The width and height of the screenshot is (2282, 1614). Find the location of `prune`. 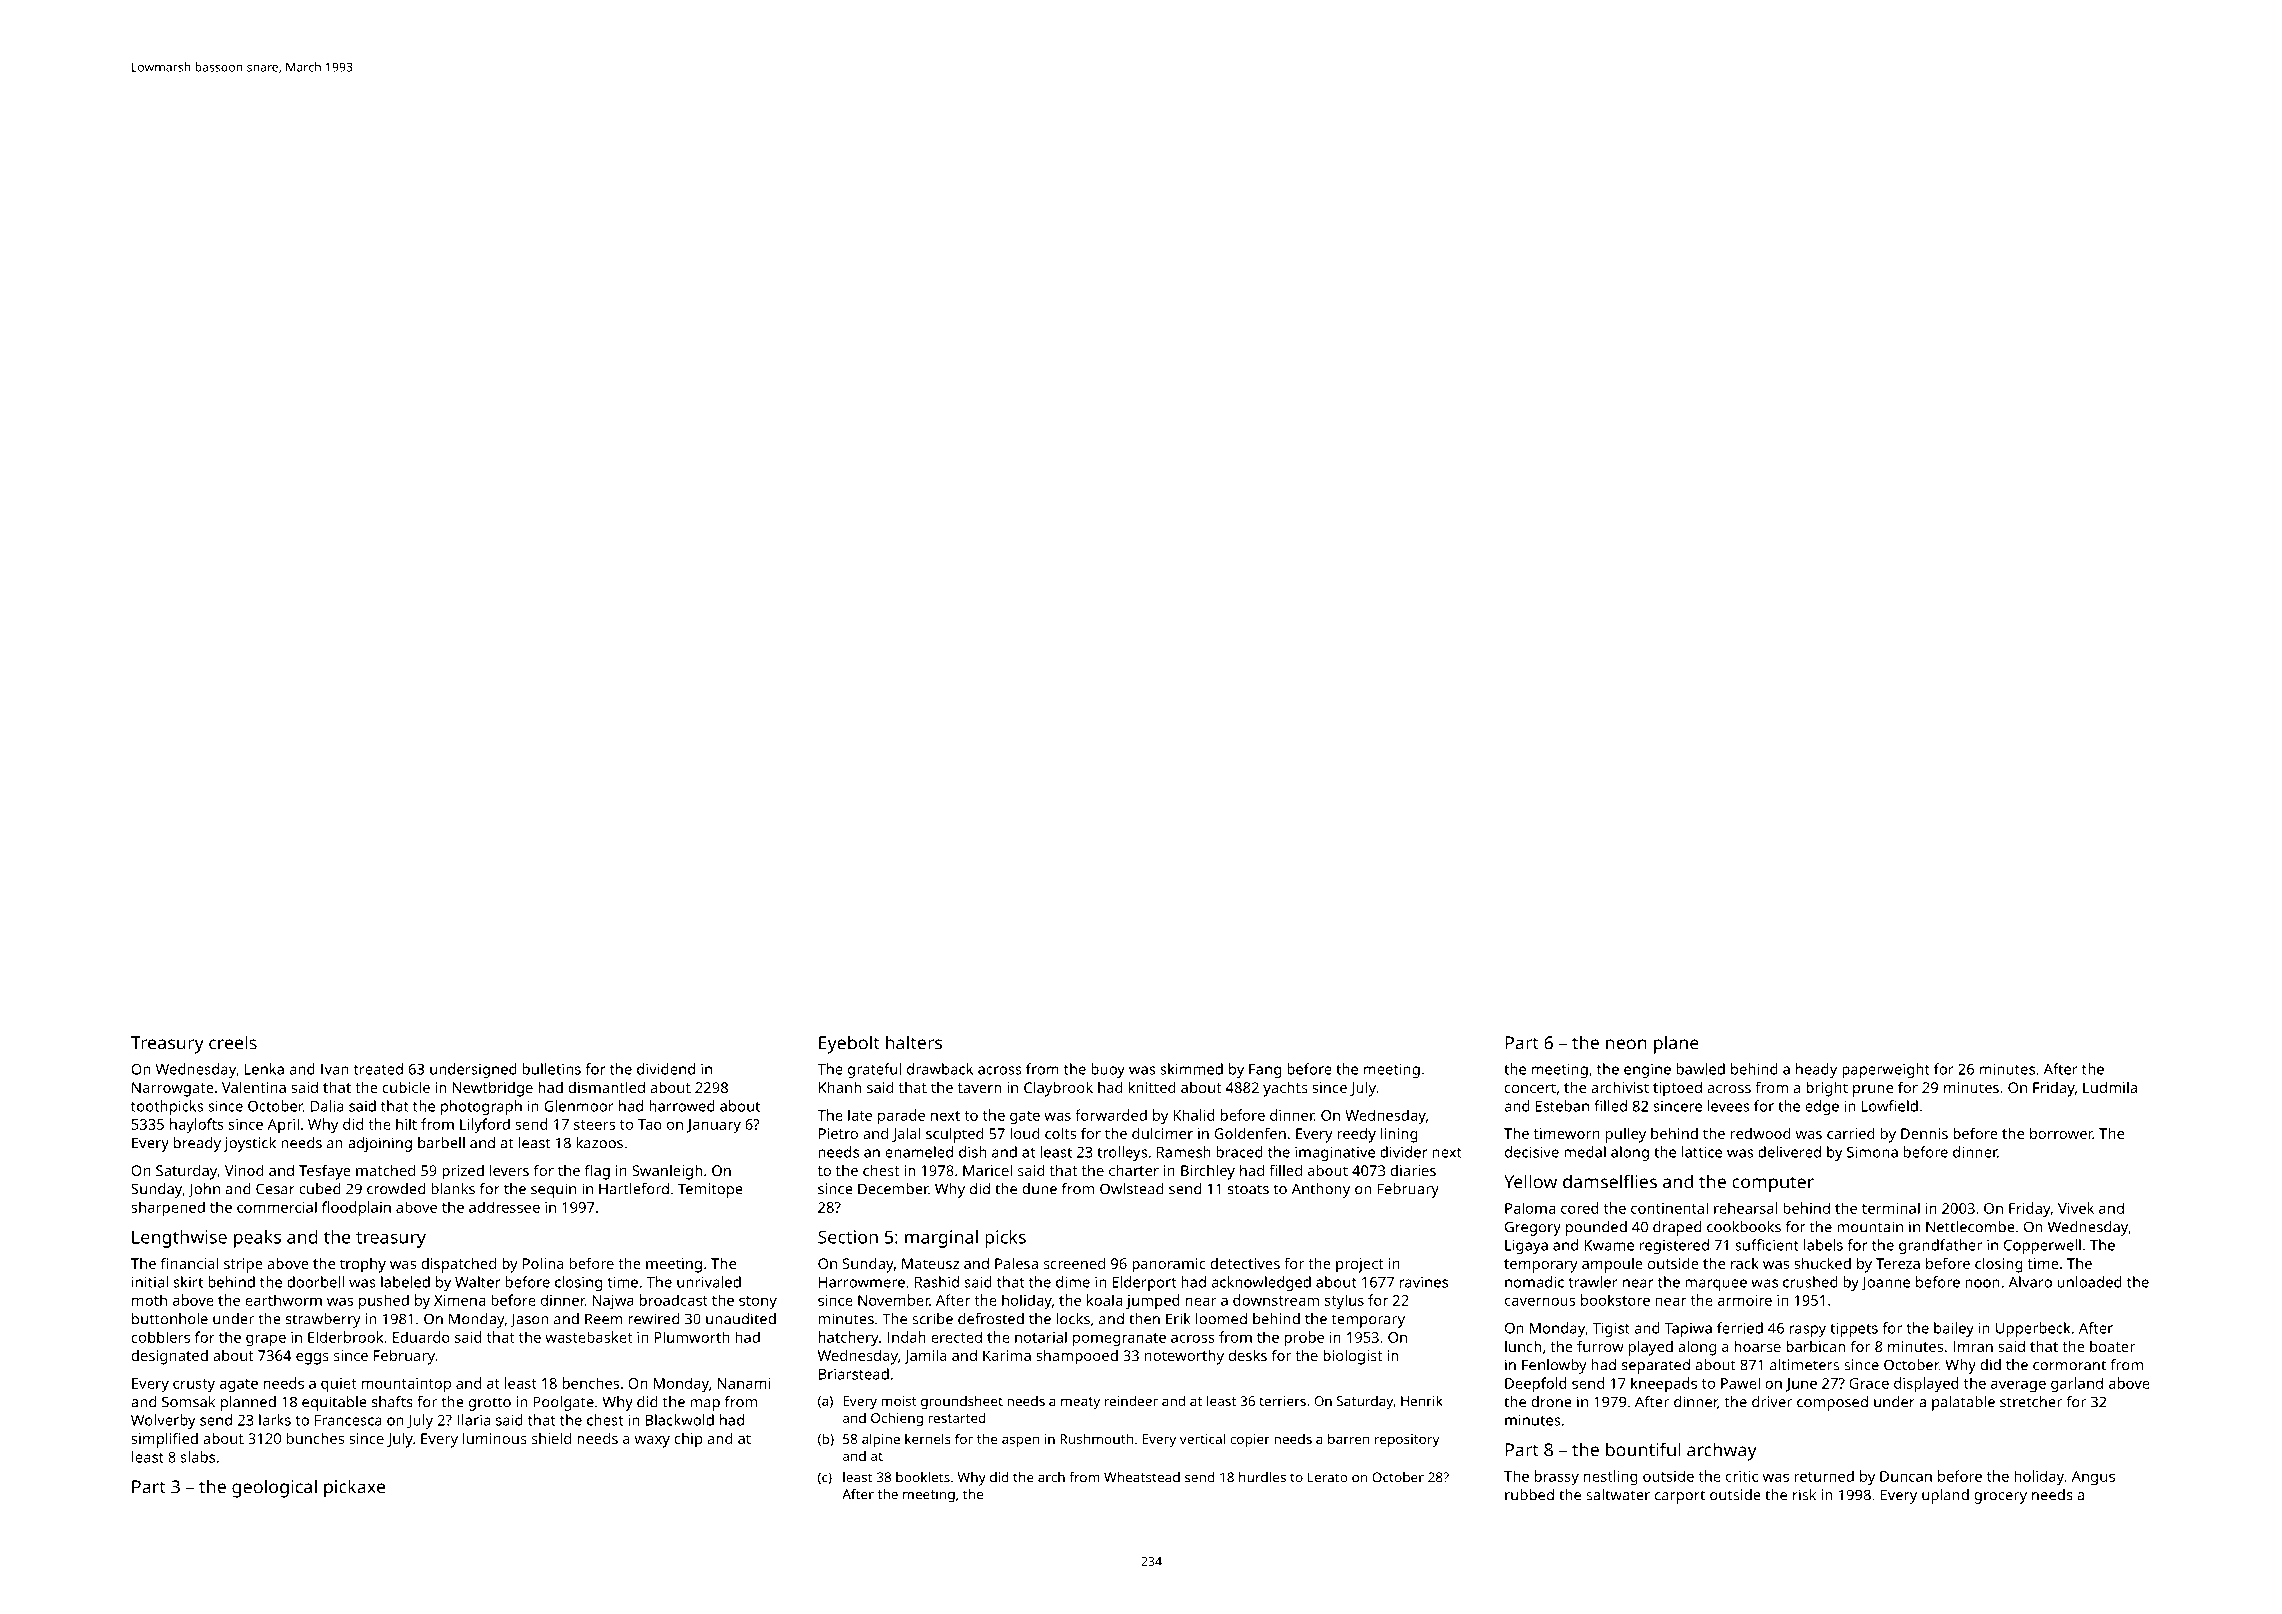

prune is located at coordinates (1873, 1091).
